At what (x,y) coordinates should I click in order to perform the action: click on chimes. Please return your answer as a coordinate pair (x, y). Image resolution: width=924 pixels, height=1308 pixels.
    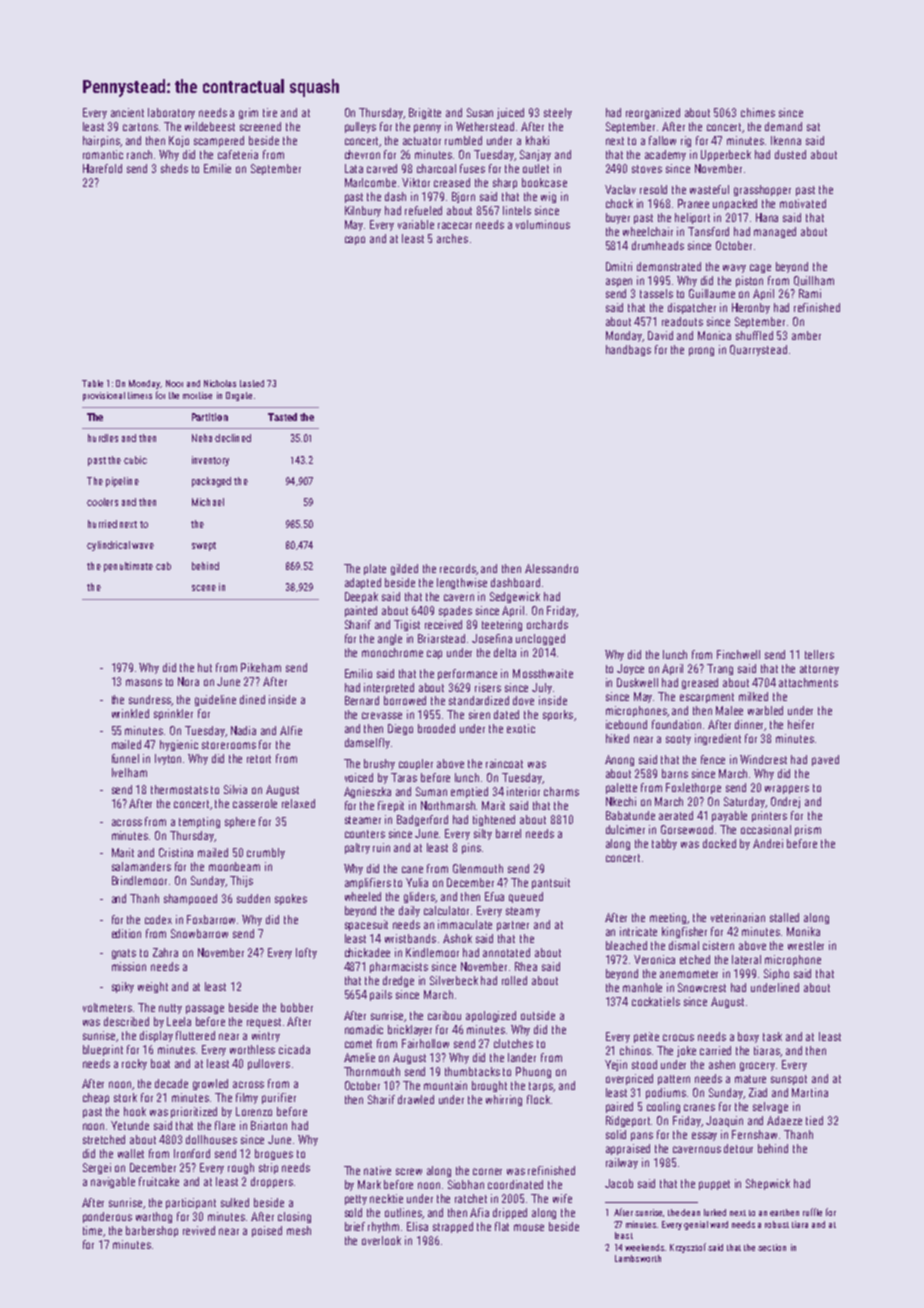
    Looking at the image, I should click on (758, 112).
